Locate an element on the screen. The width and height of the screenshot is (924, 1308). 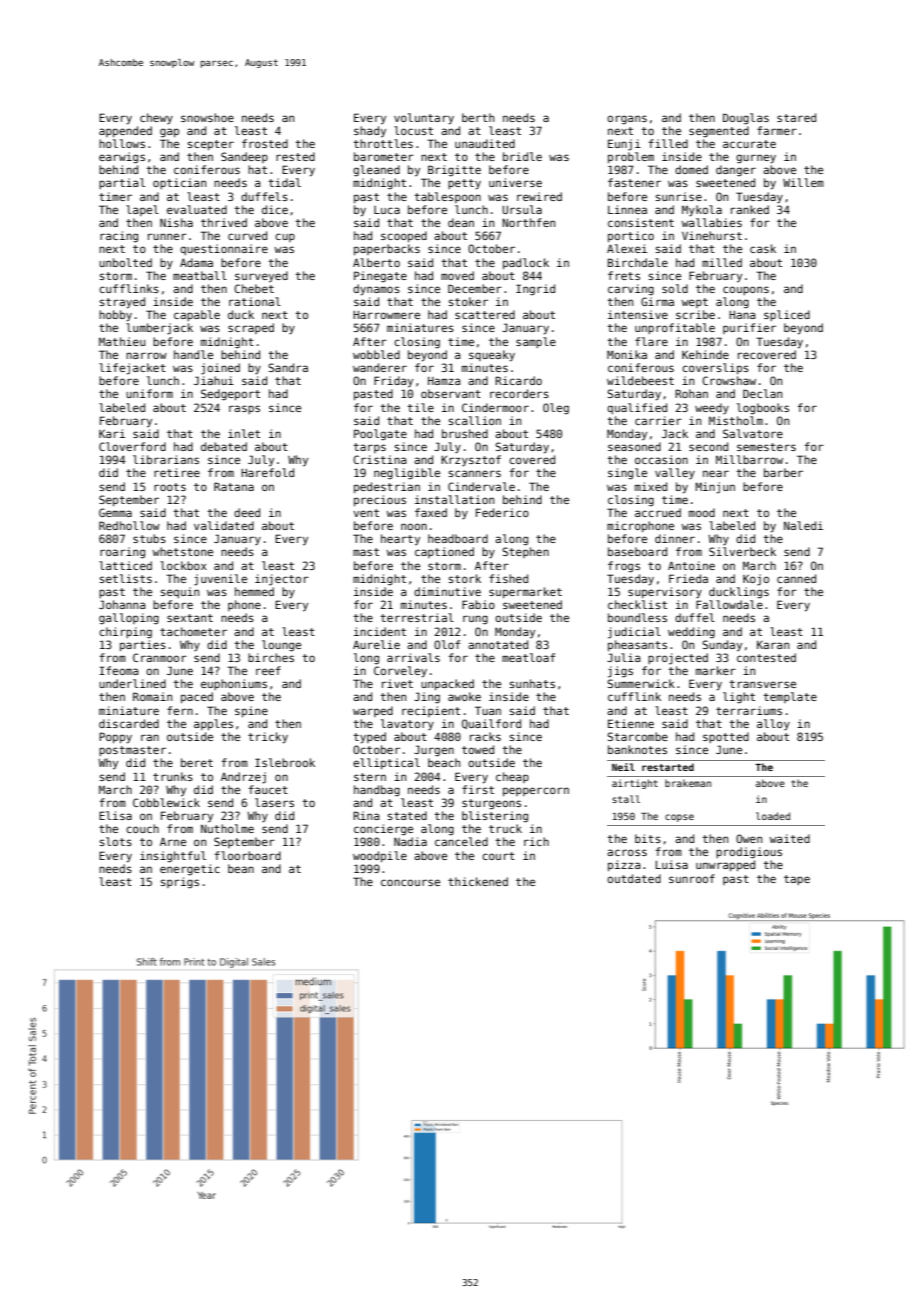
loaded is located at coordinates (773, 816).
